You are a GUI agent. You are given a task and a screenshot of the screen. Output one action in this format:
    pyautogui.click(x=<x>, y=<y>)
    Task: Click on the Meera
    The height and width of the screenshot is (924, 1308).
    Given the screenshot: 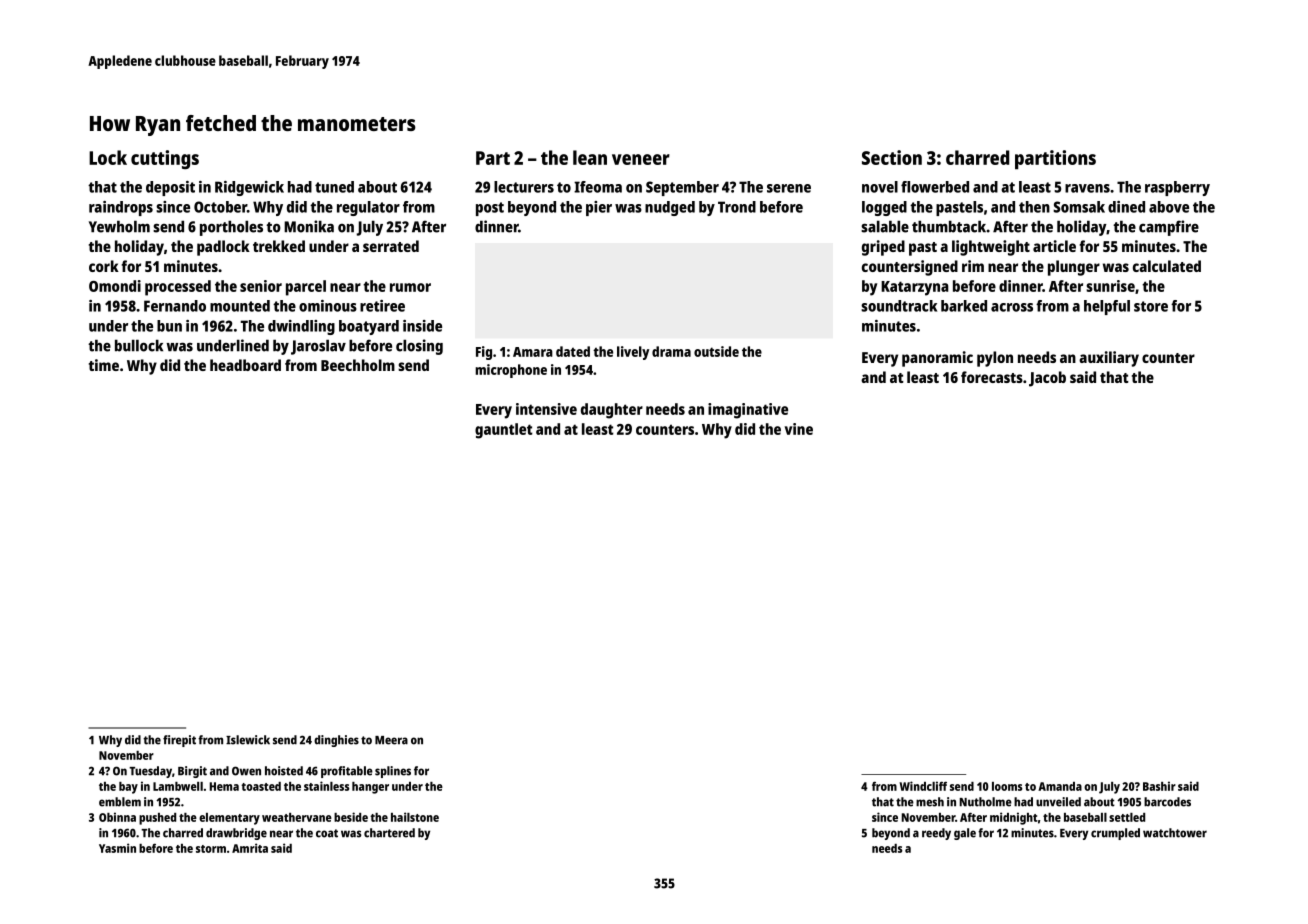 What is the action you would take?
    pyautogui.click(x=391, y=740)
